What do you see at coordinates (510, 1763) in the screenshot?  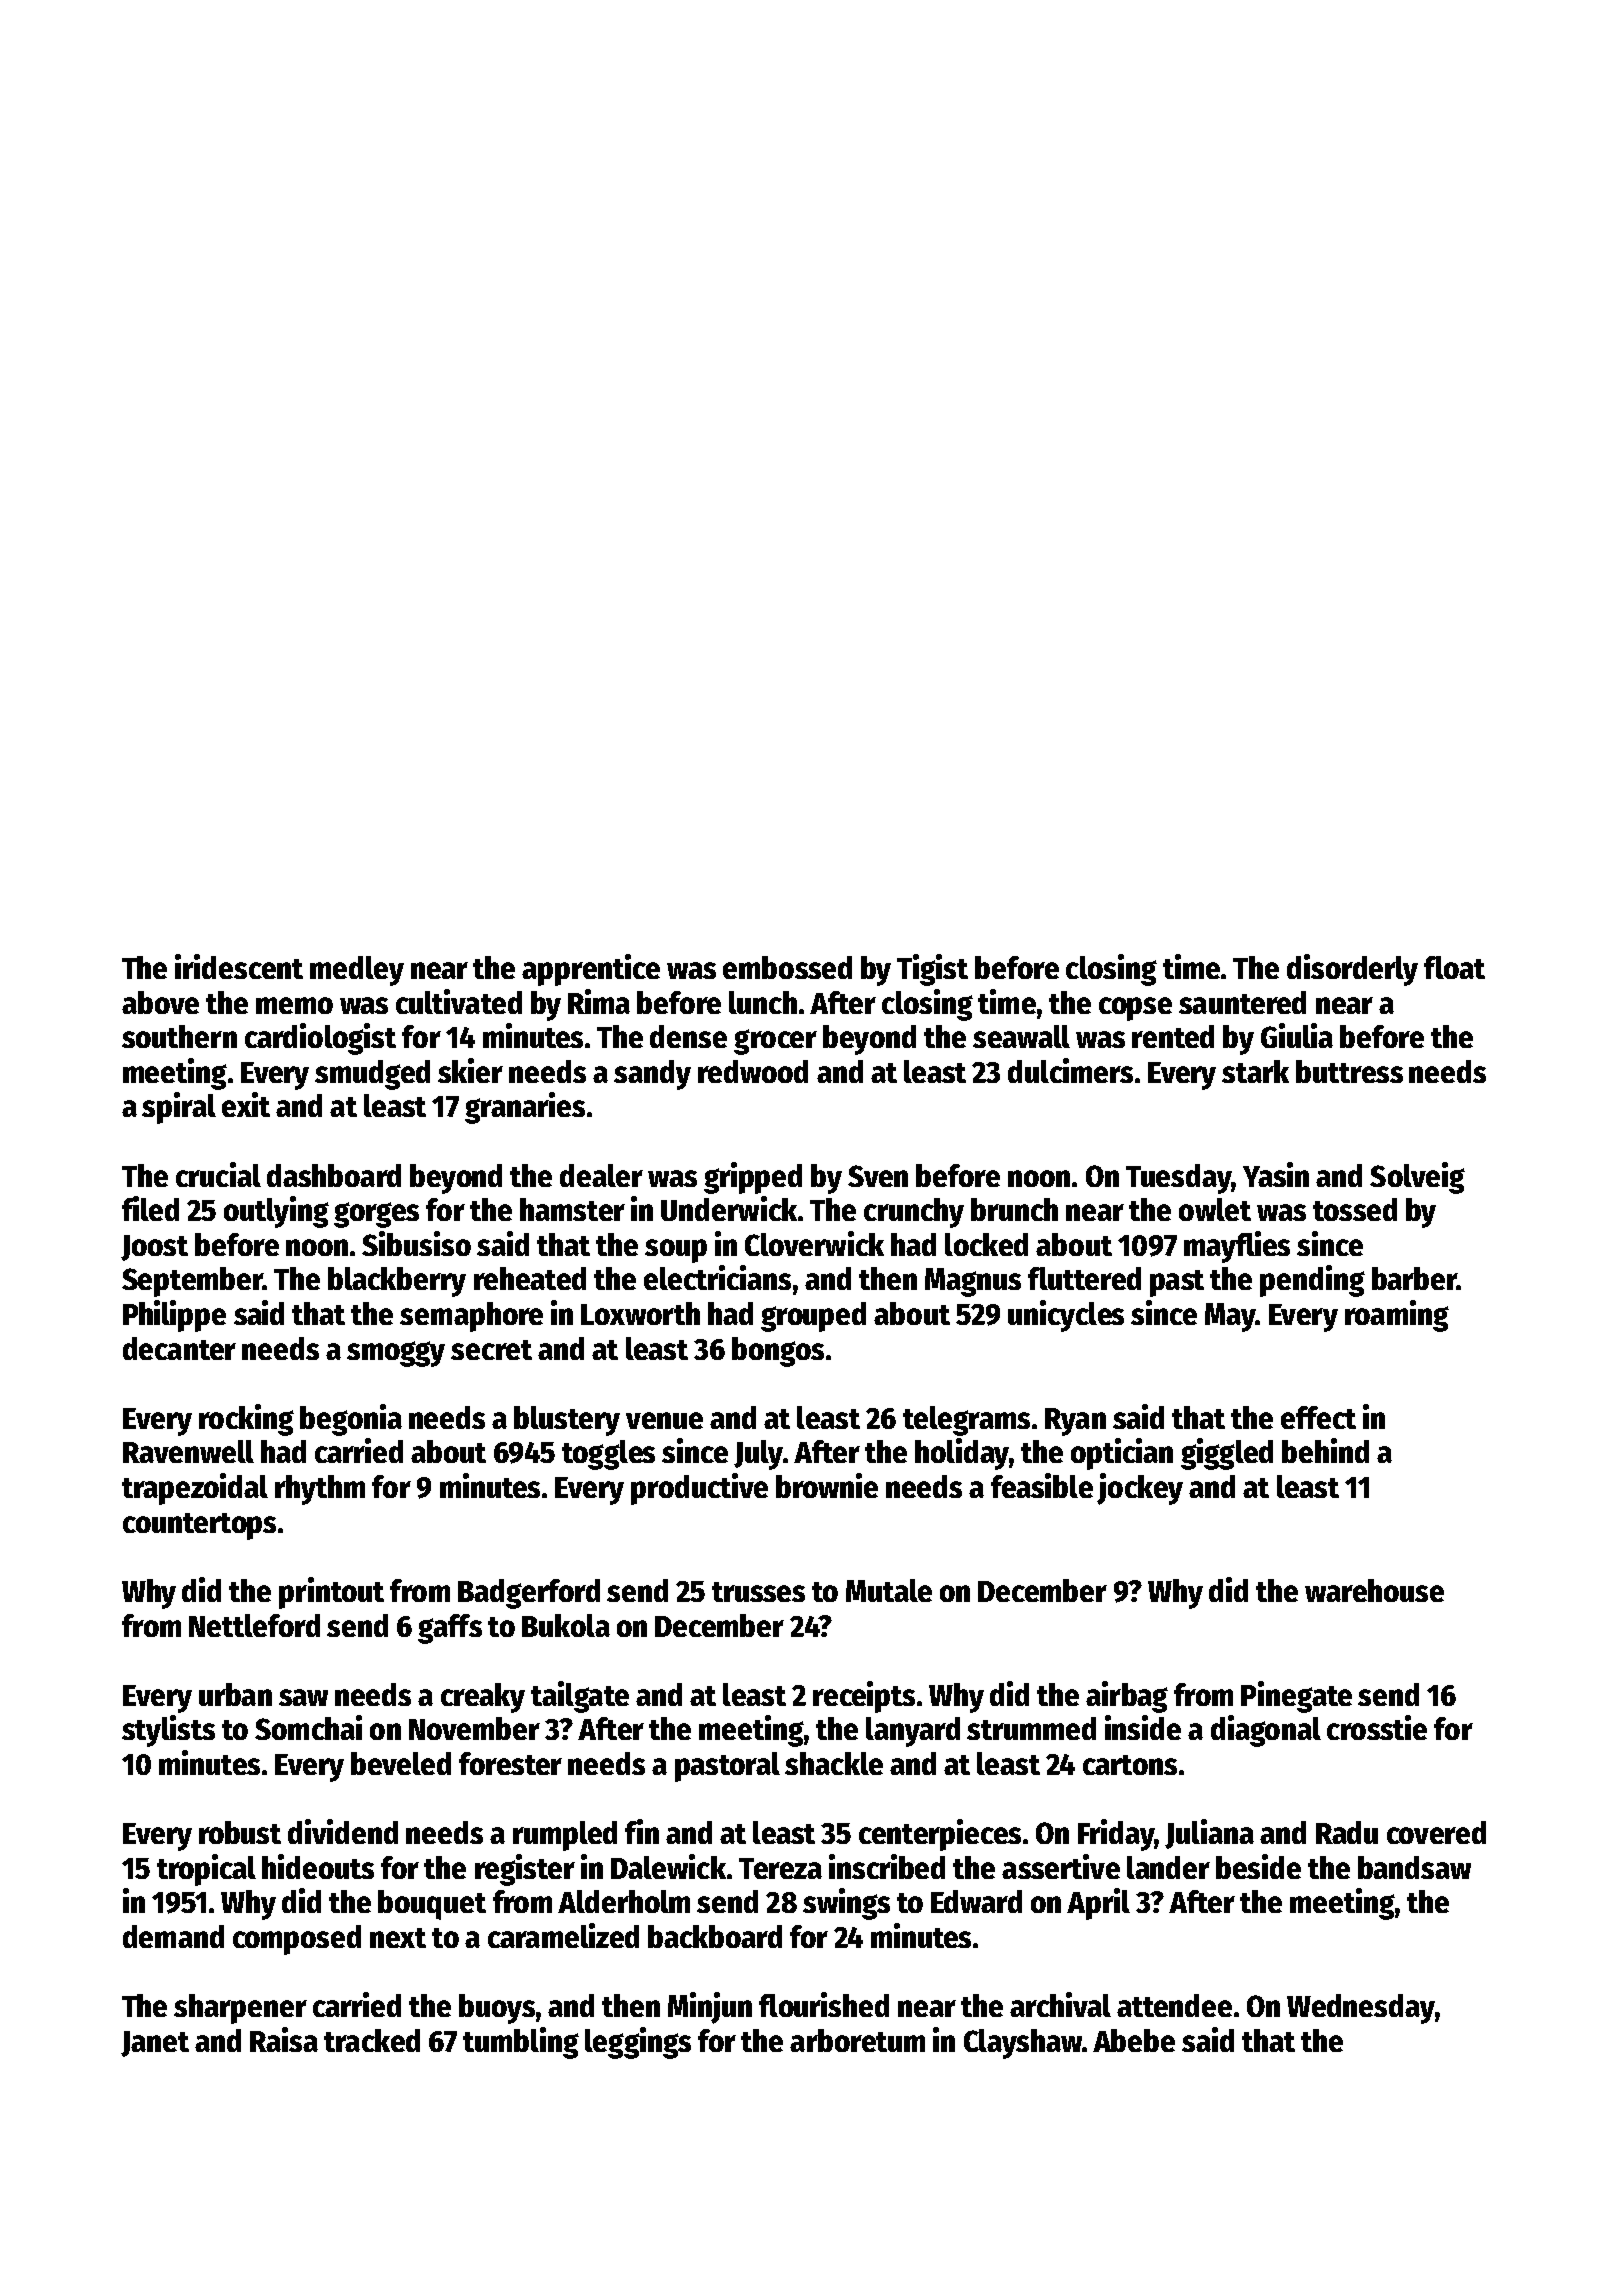 I see `forester` at bounding box center [510, 1763].
